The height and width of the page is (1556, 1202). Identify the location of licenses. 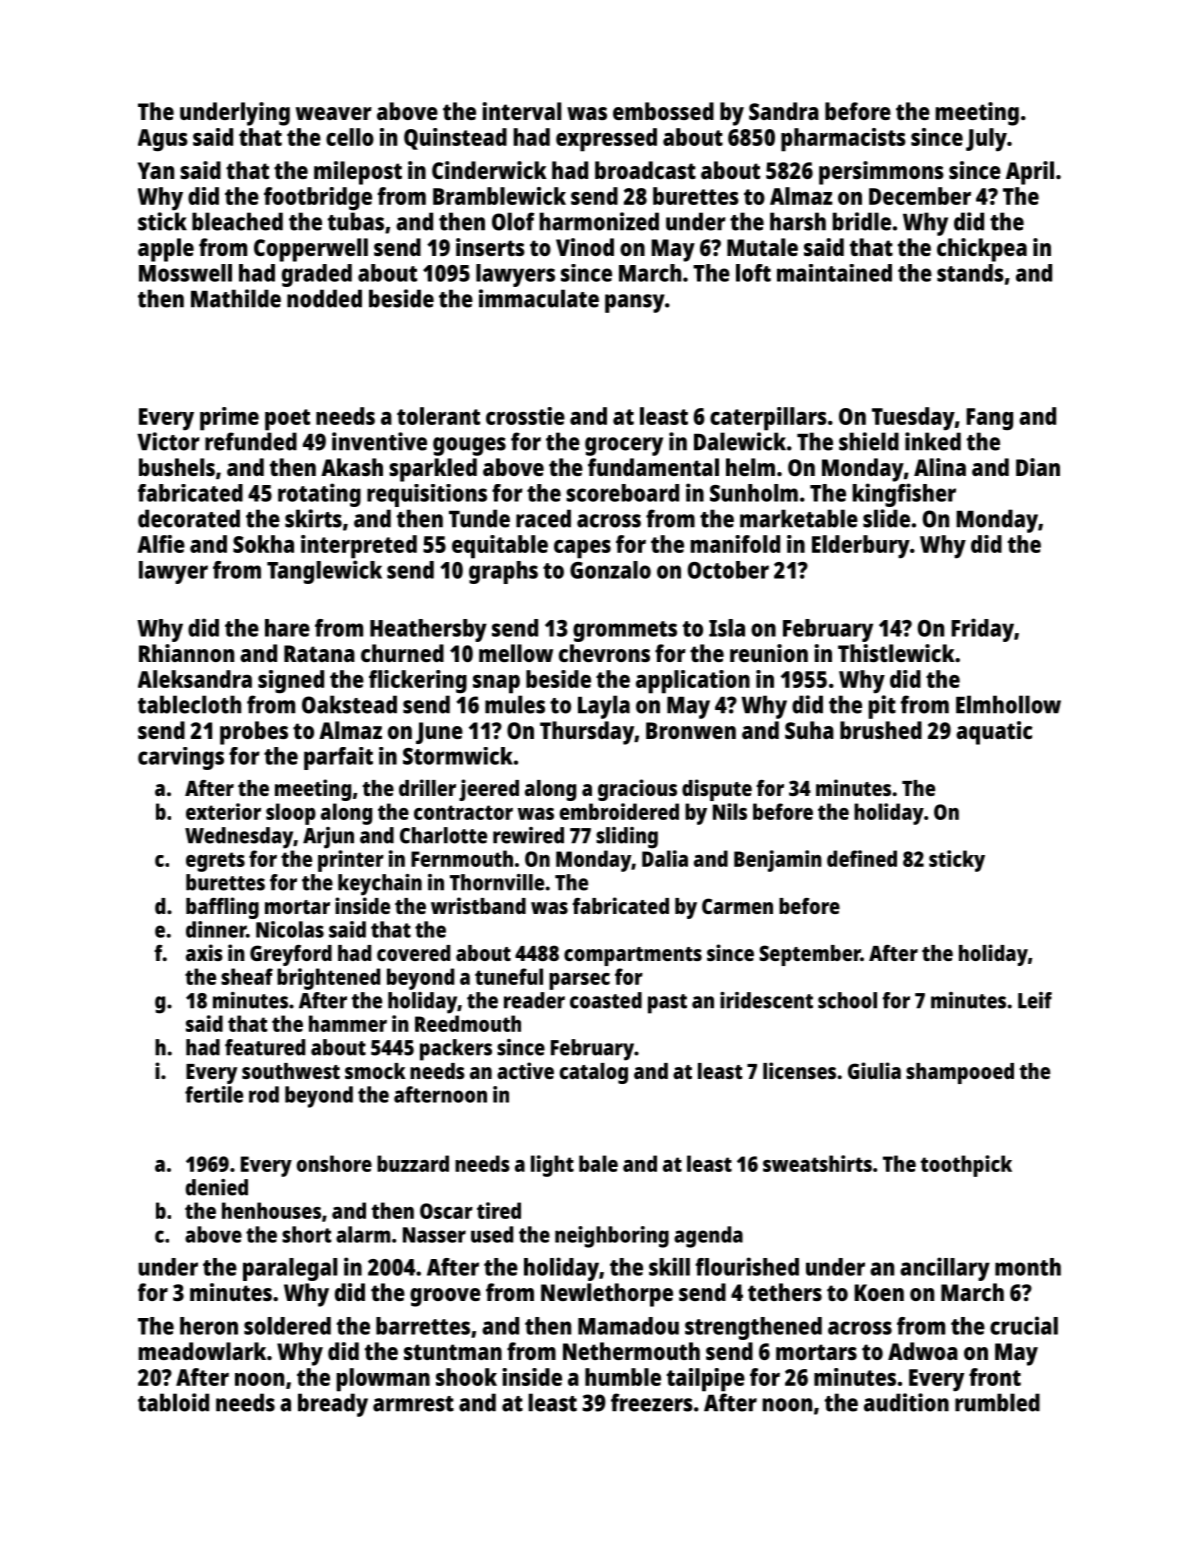
(799, 1070).
